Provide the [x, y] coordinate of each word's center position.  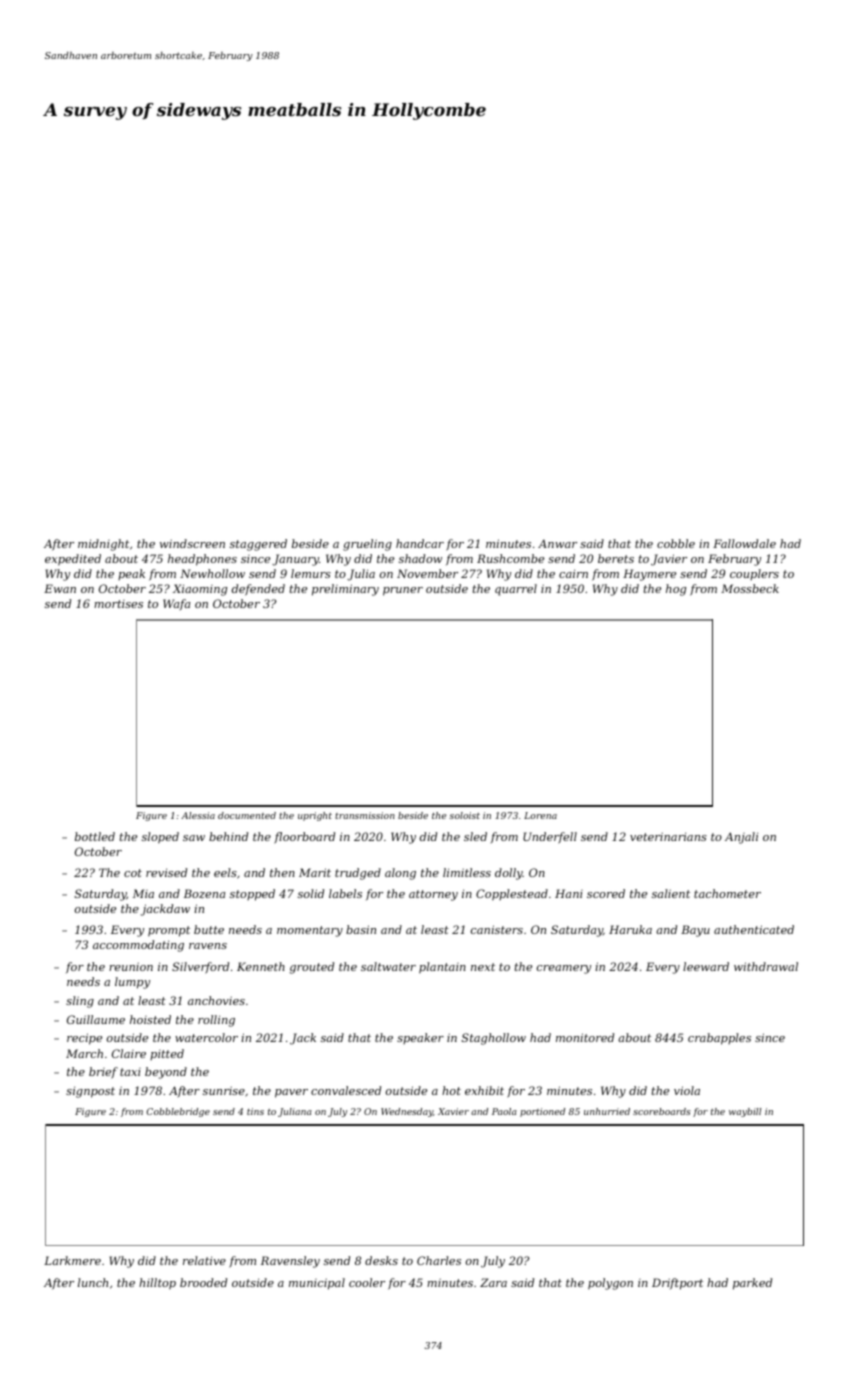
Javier [669, 560]
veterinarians [668, 836]
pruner [403, 591]
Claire [129, 1053]
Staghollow [494, 1039]
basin [361, 929]
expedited [73, 560]
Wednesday [407, 1112]
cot [133, 873]
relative [204, 1260]
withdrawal [766, 966]
